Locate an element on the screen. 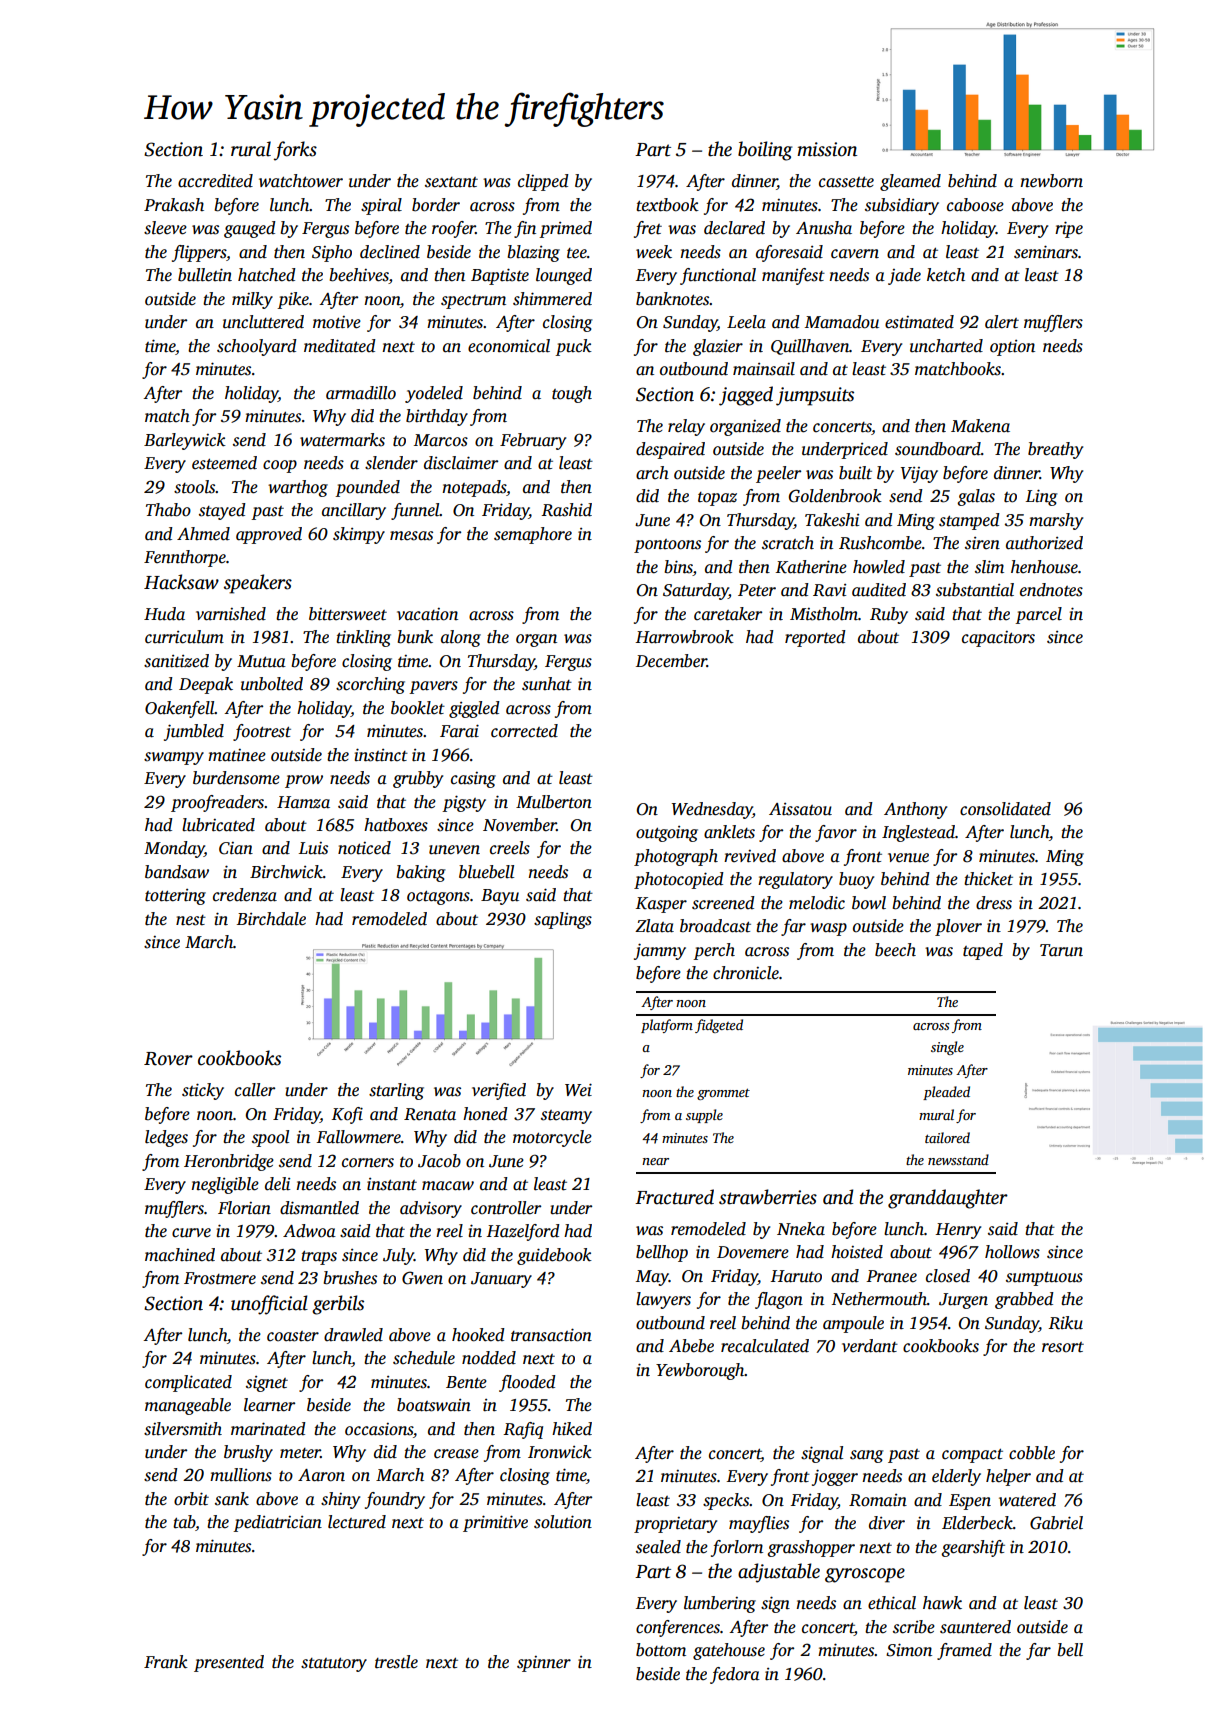  authorized is located at coordinates (1044, 543).
